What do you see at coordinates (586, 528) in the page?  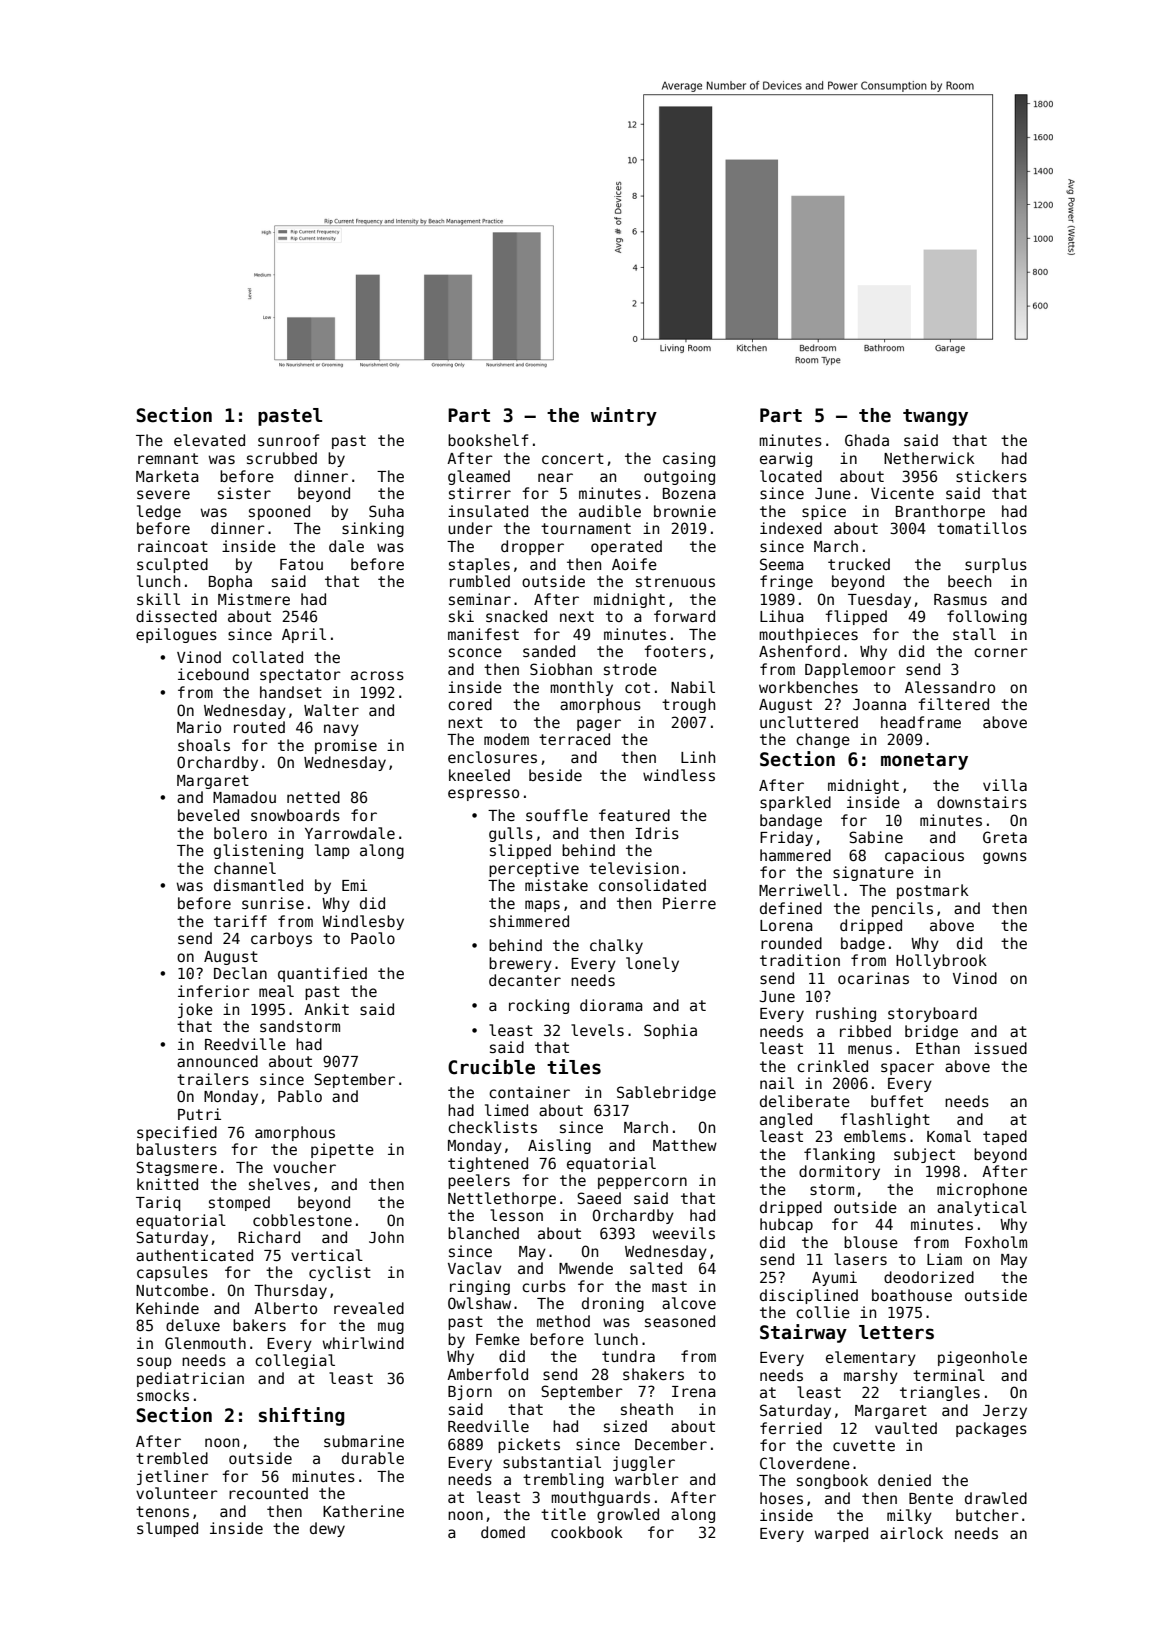 I see `tournament` at bounding box center [586, 528].
